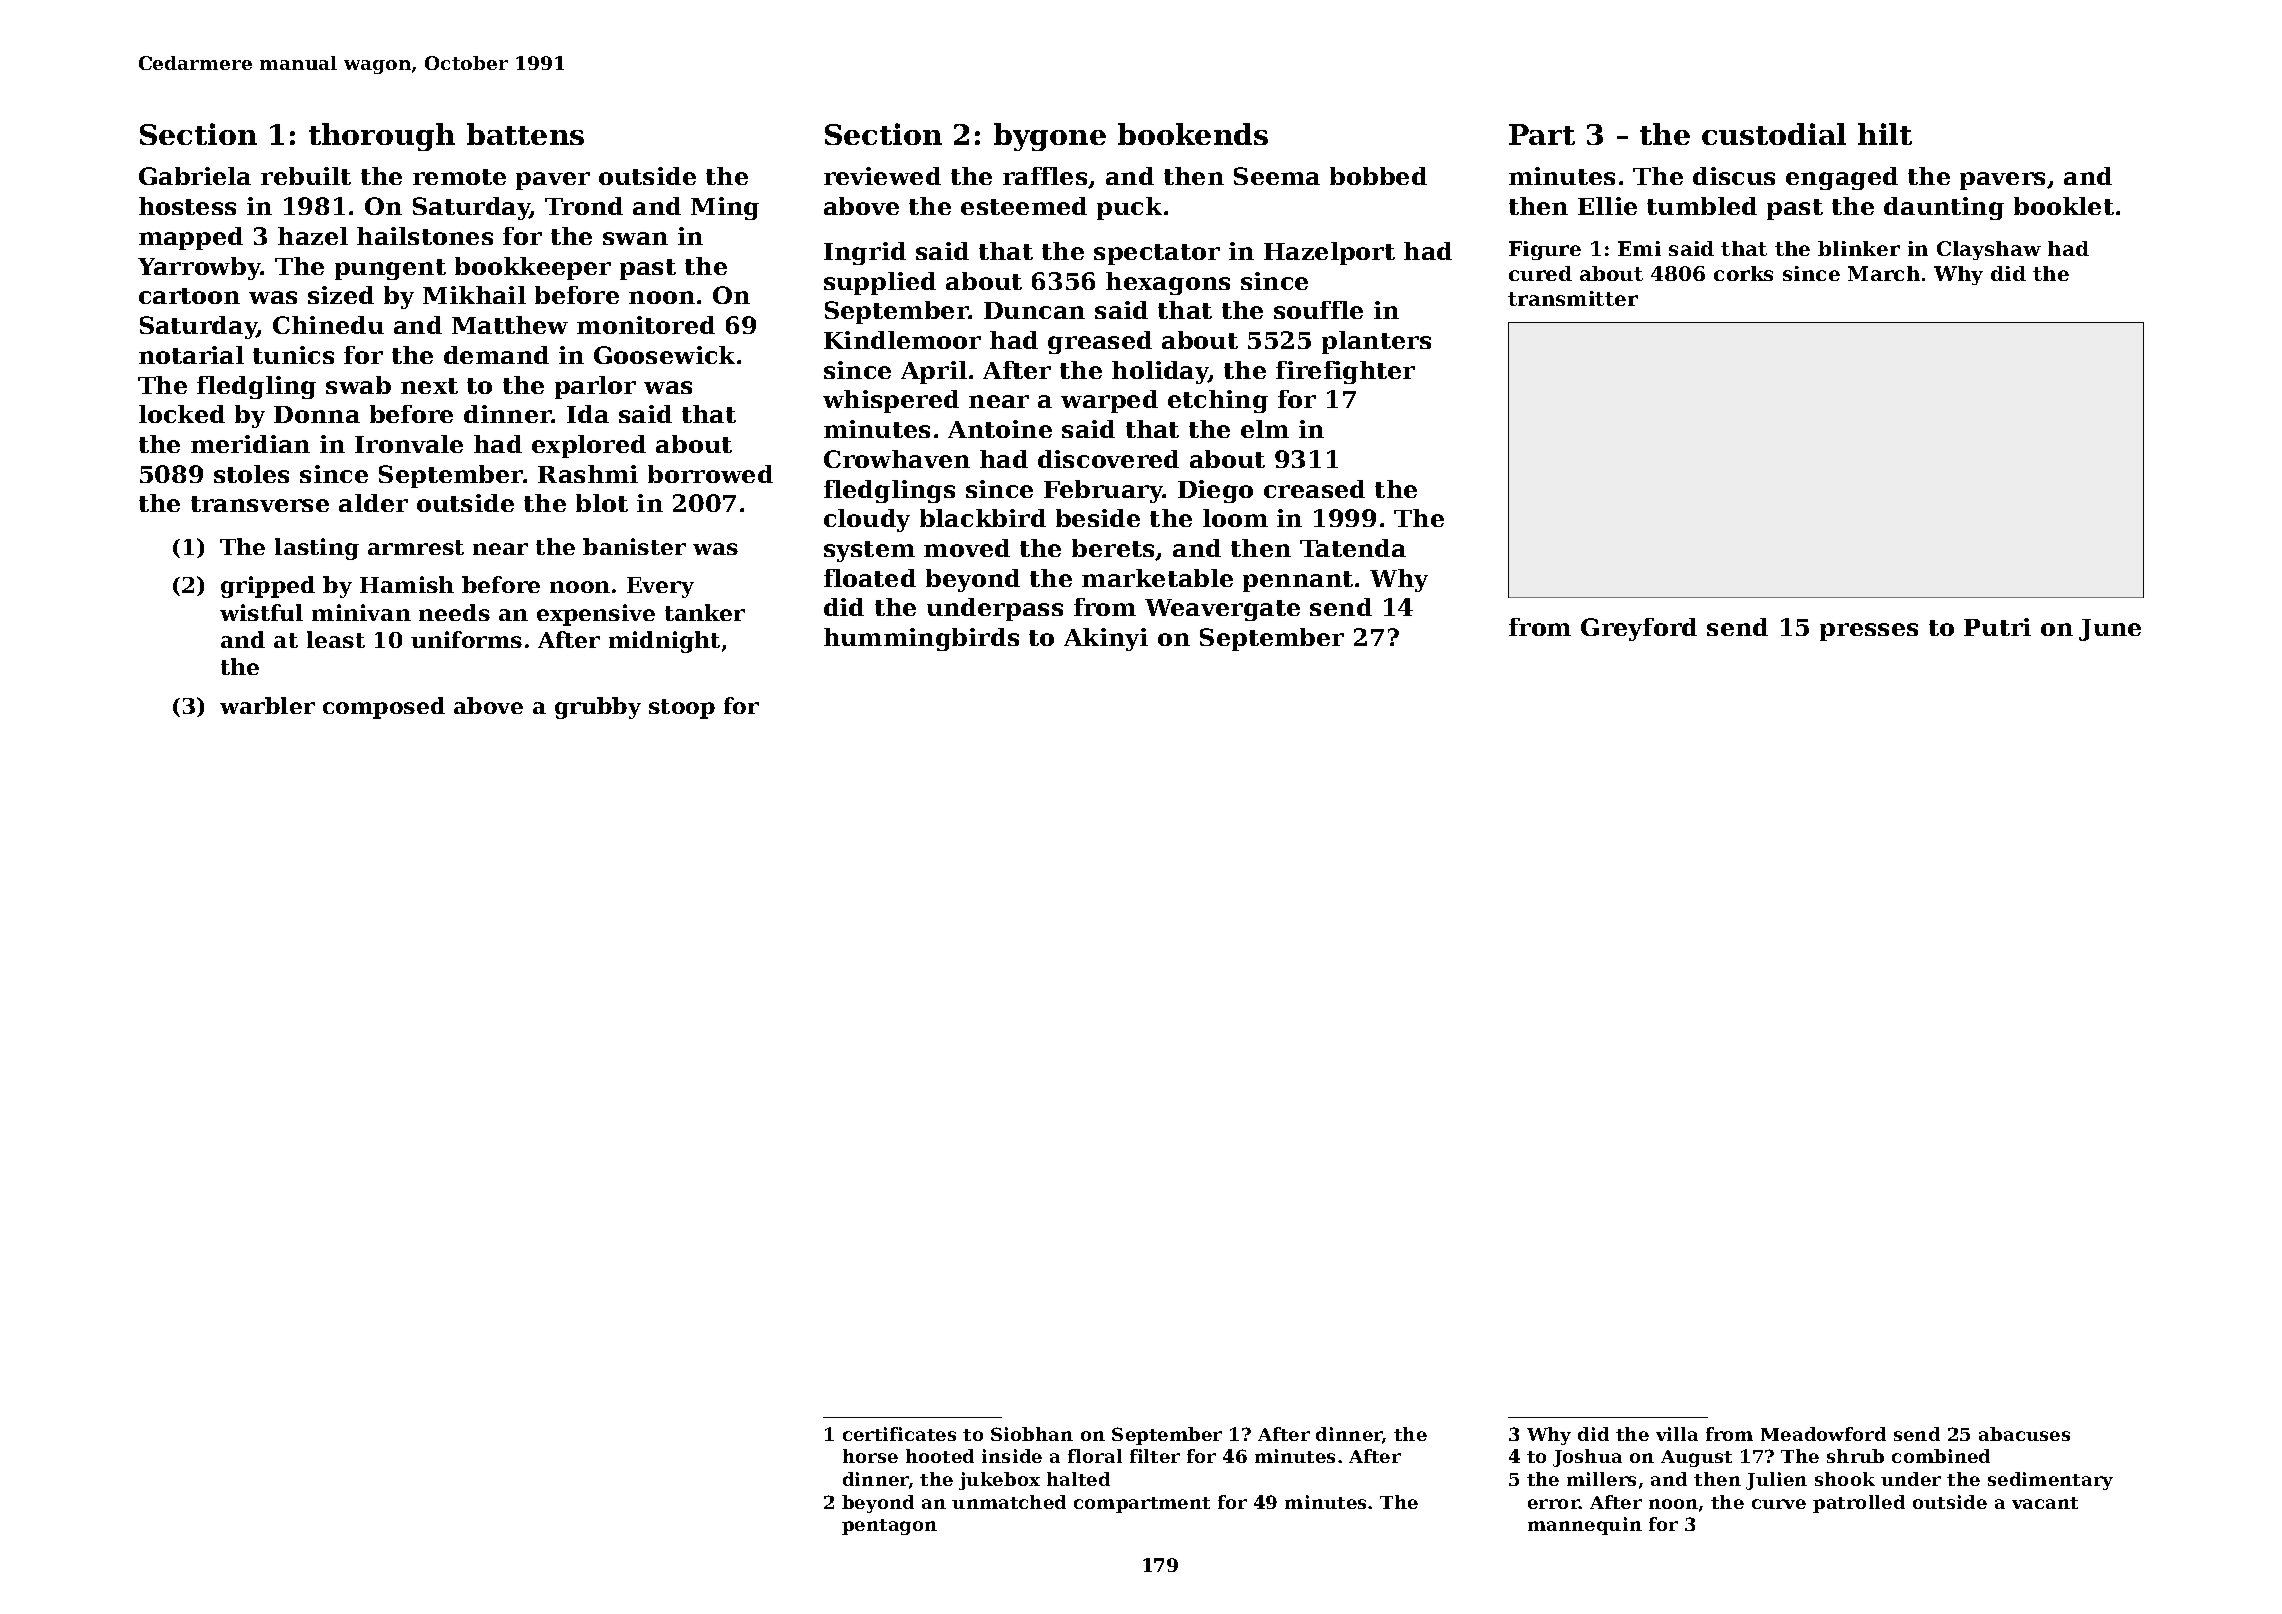 The image size is (2282, 1614). Describe the element at coordinates (1106, 639) in the image. I see `Akinyi` at that location.
